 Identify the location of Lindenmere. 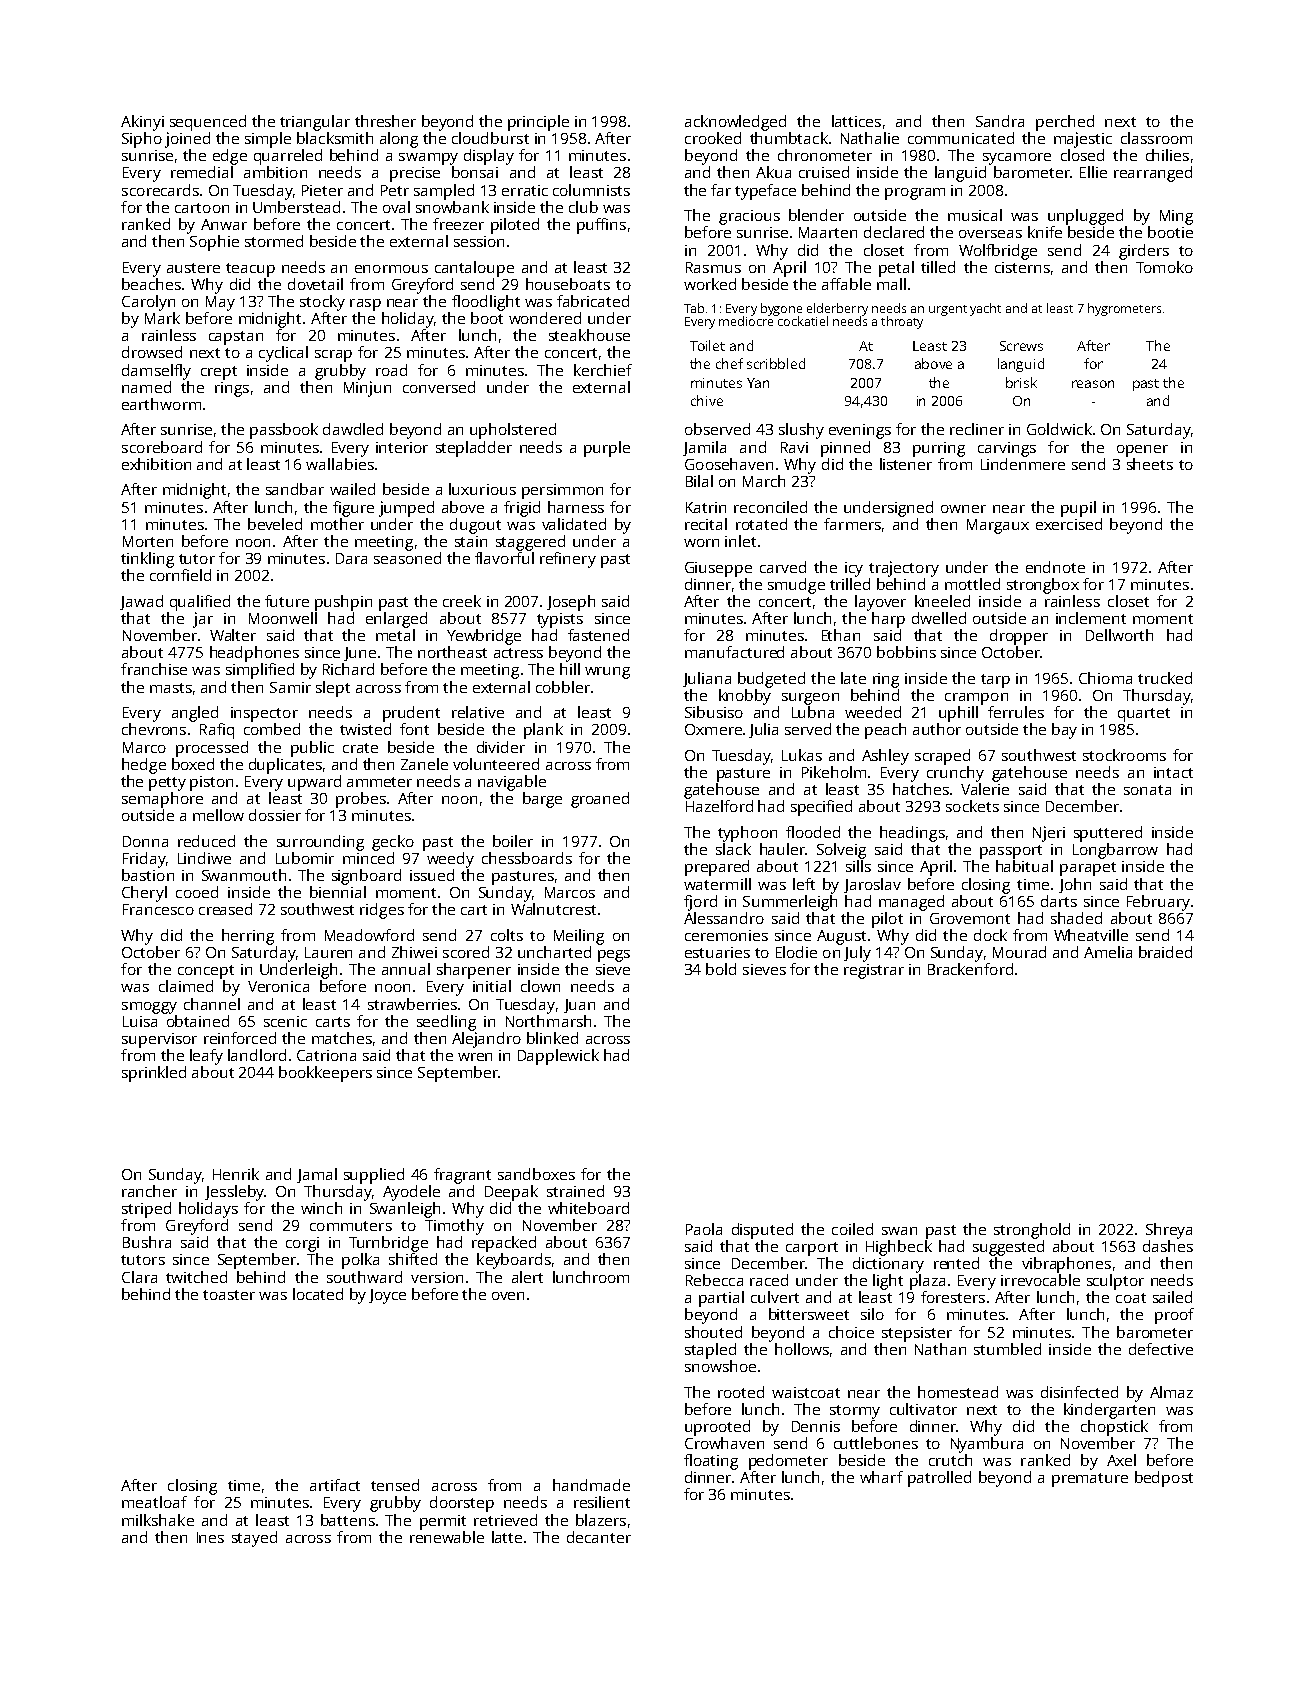
(1023, 464).
